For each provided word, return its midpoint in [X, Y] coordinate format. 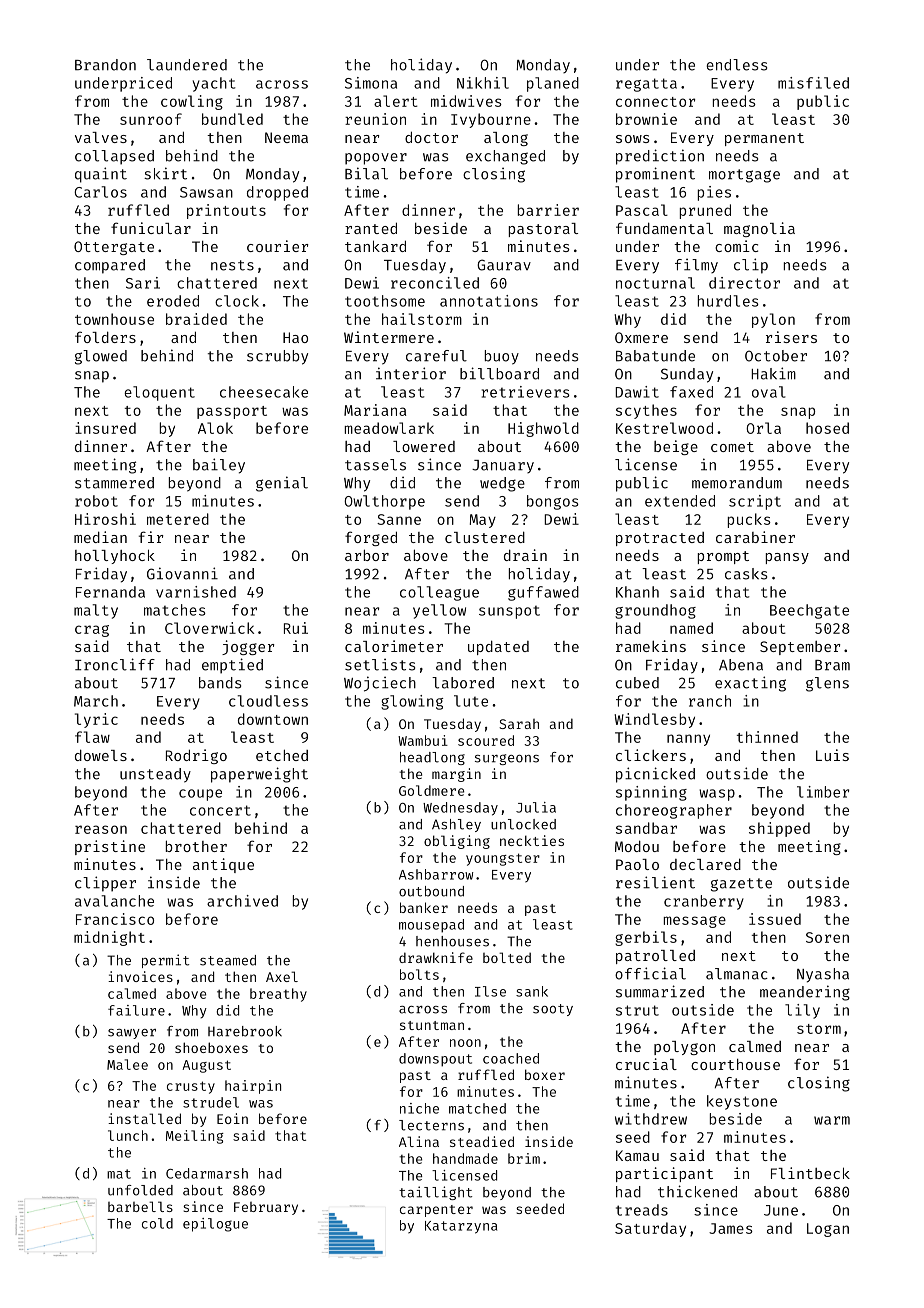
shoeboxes [211, 1047]
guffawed [543, 593]
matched [477, 1108]
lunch [128, 1135]
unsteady [155, 775]
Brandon [105, 65]
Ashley [456, 825]
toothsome [385, 301]
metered [178, 519]
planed [553, 84]
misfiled [813, 83]
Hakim [773, 373]
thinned [767, 737]
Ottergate [114, 248]
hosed [827, 428]
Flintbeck [810, 1173]
